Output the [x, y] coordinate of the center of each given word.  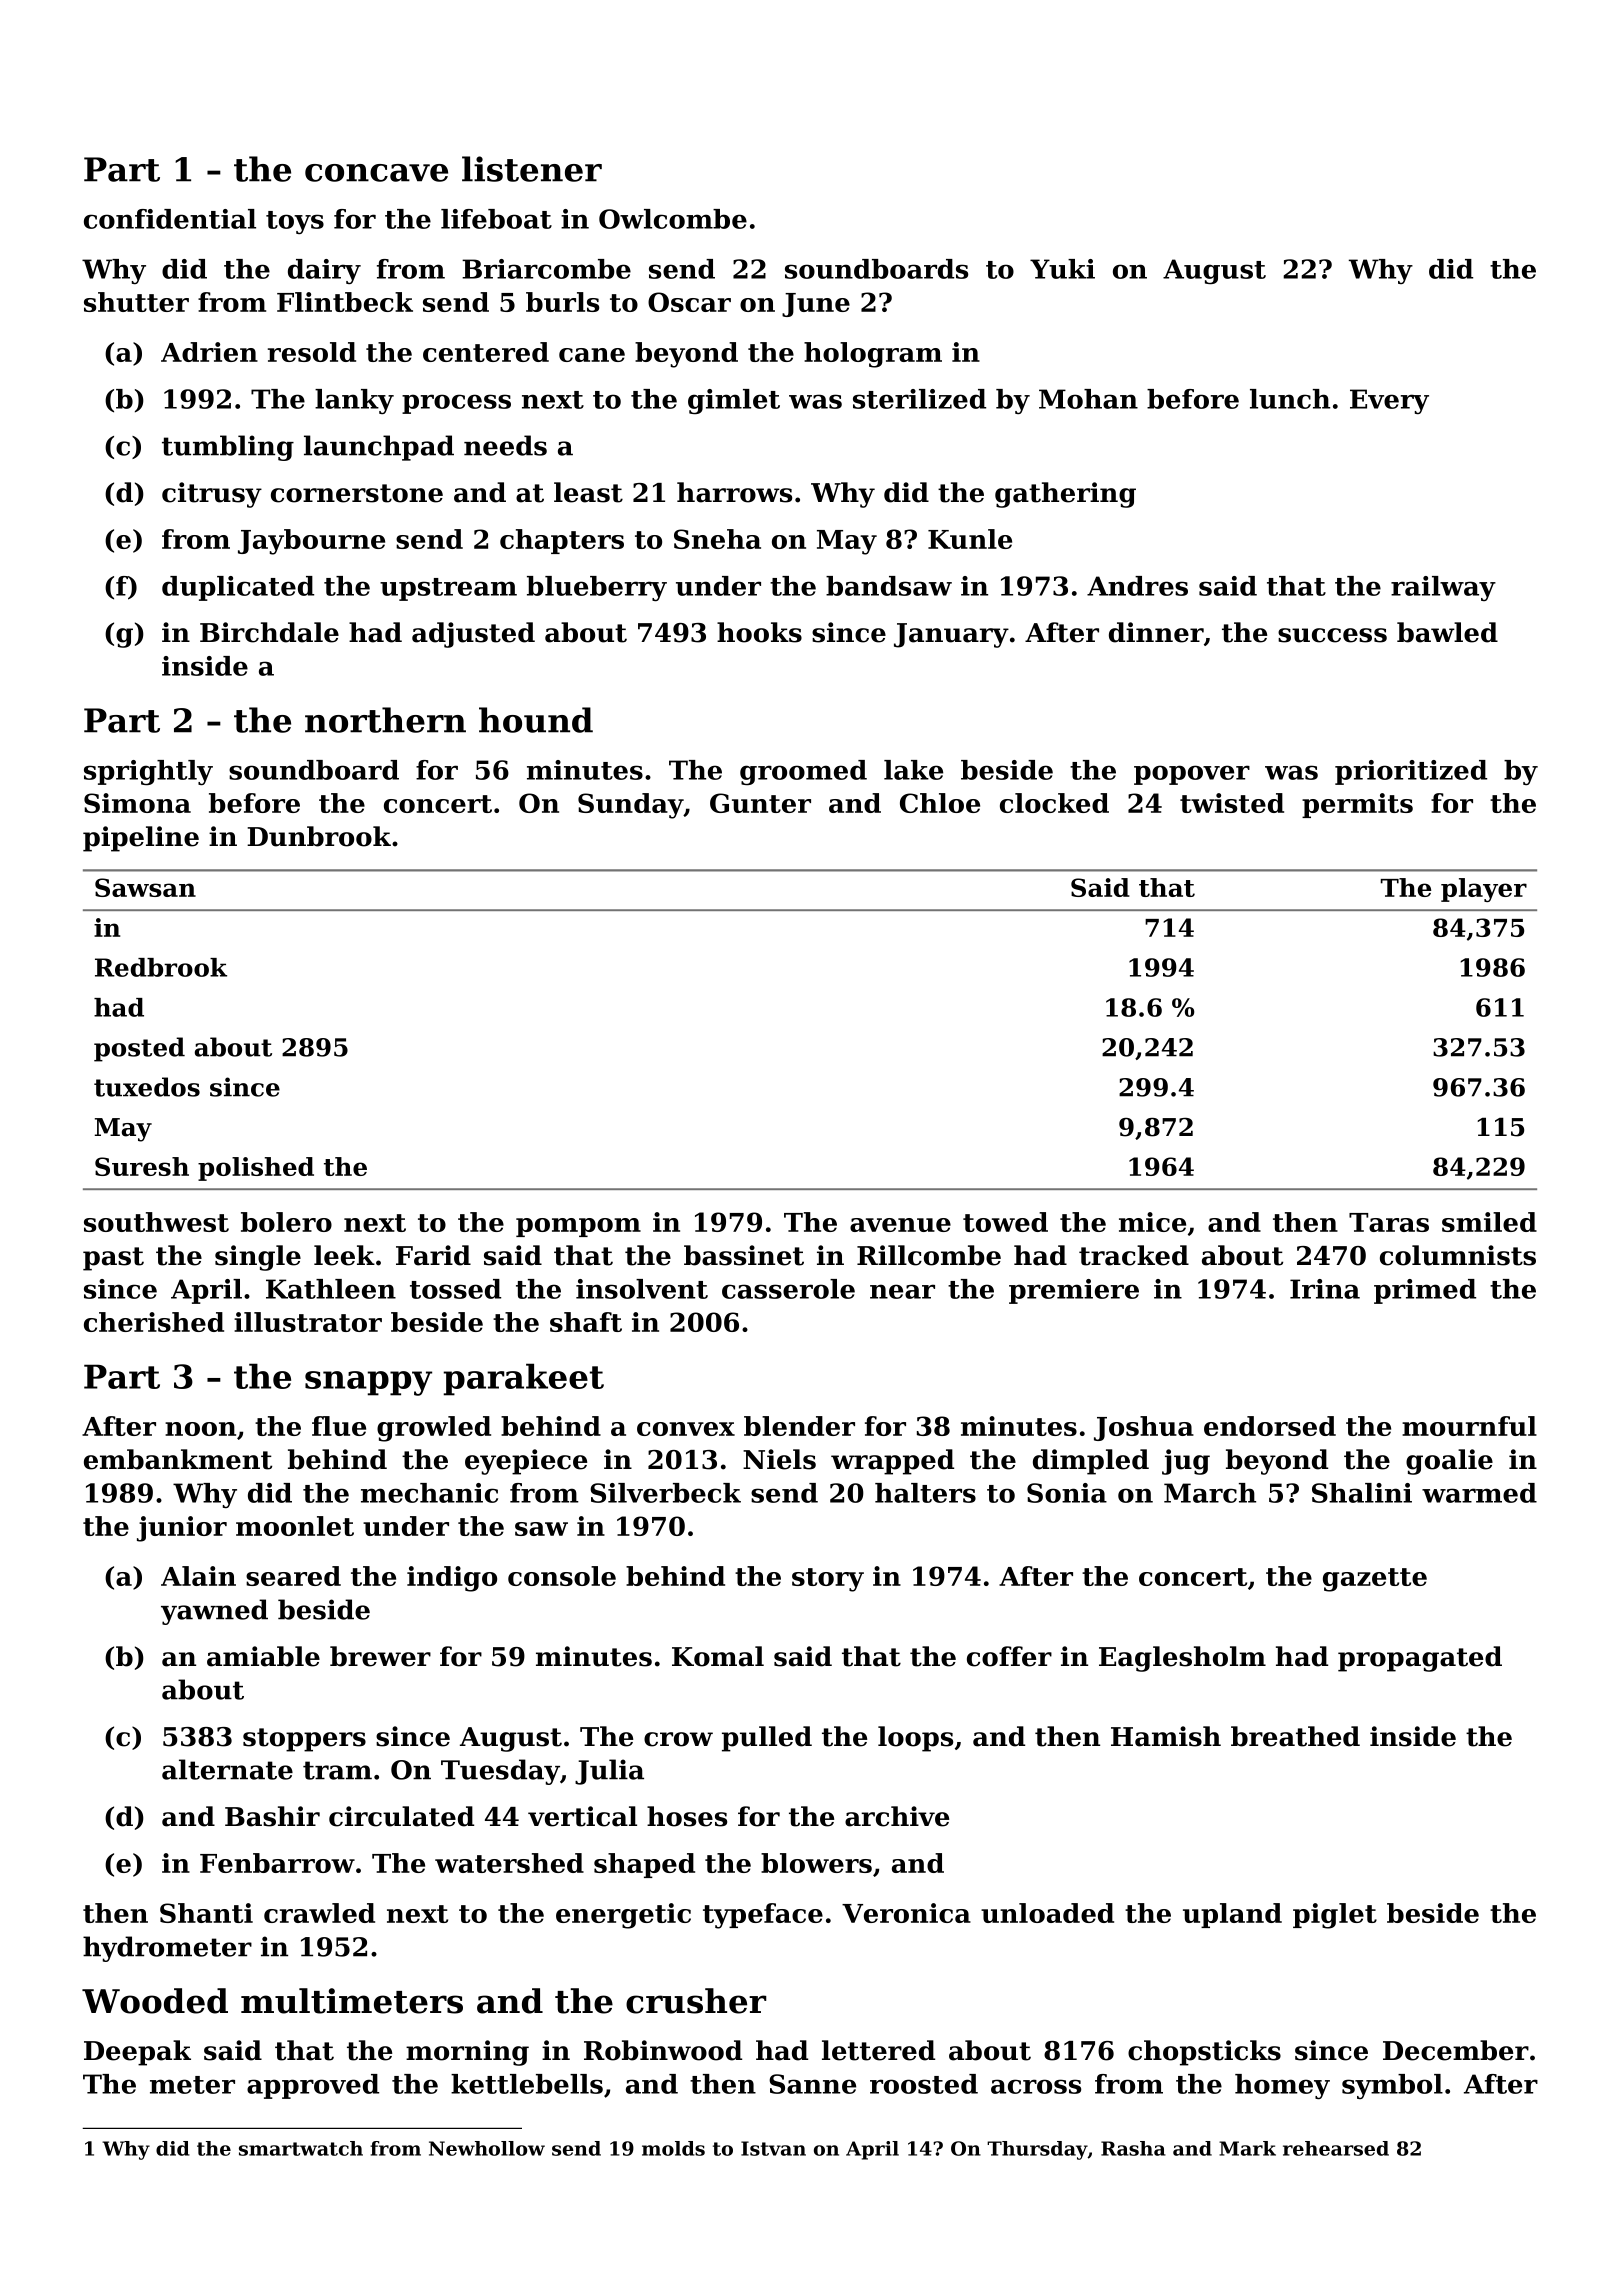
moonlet [295, 1526]
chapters [562, 541]
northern [385, 720]
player [1484, 890]
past [113, 1259]
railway [1443, 588]
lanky [354, 401]
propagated [1420, 1659]
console [562, 1576]
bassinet [744, 1255]
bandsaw [889, 586]
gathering [1065, 495]
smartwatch [301, 2148]
